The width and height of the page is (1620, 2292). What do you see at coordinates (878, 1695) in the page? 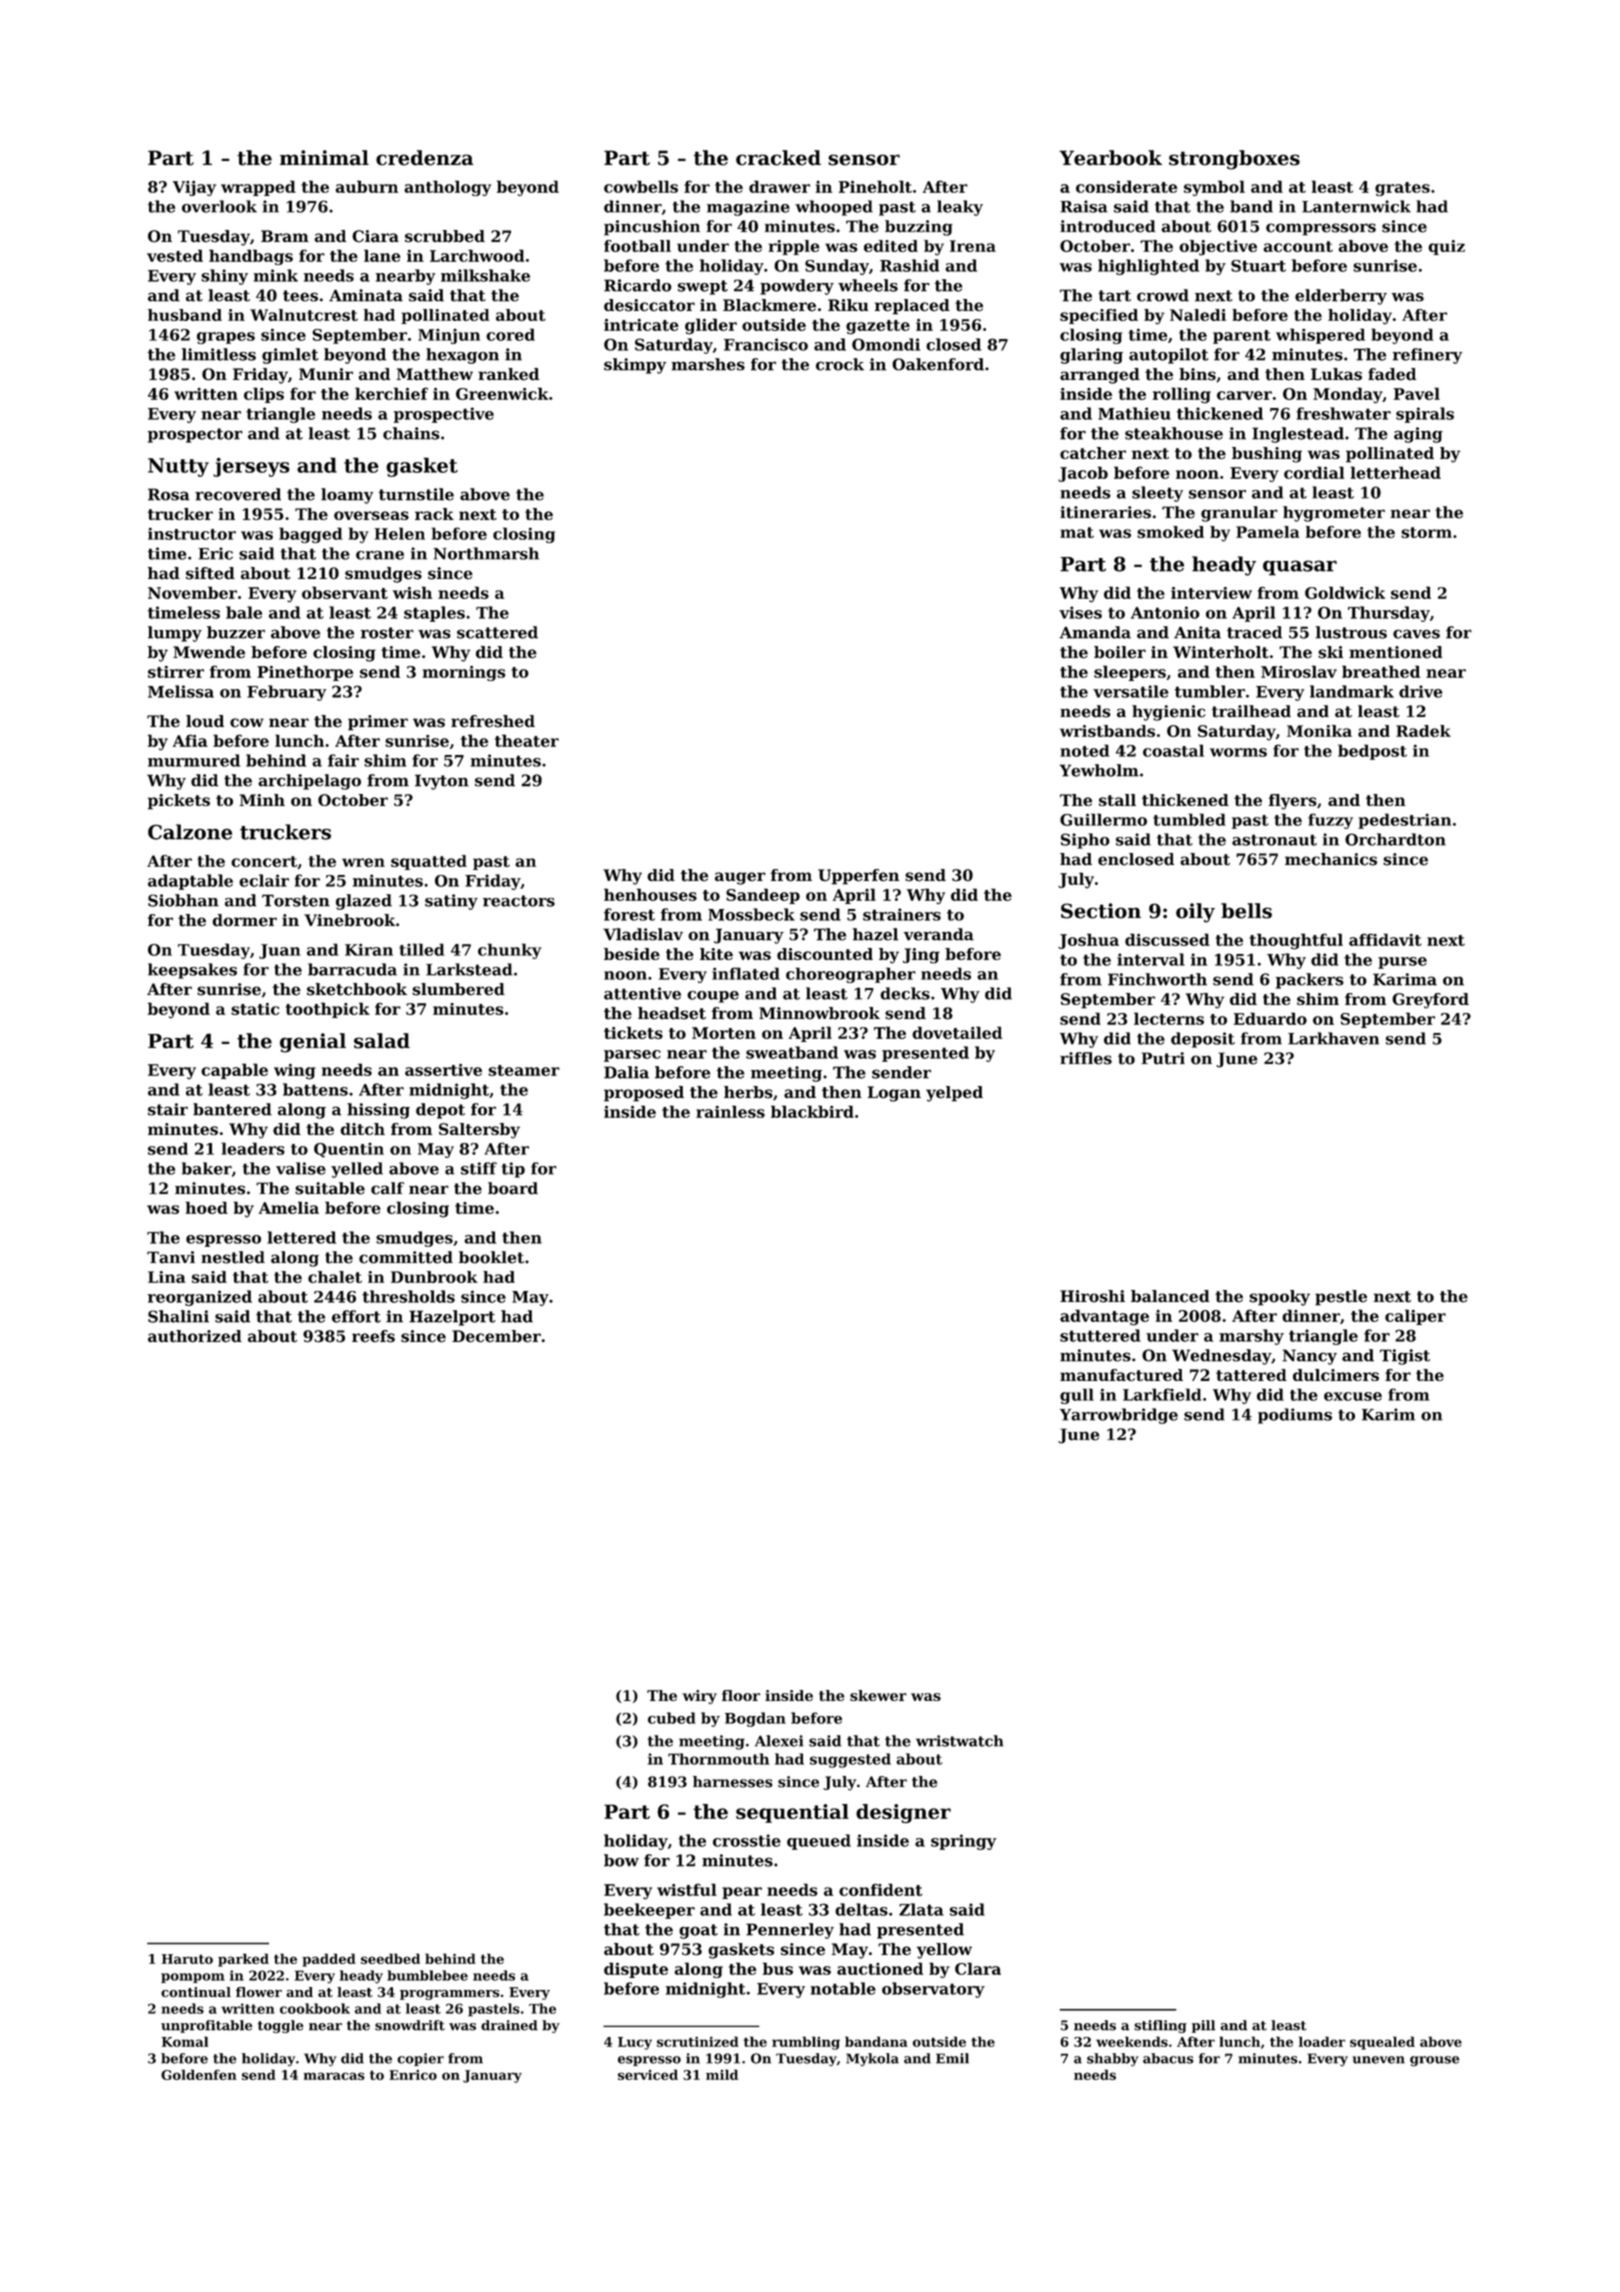
I see `skewer` at bounding box center [878, 1695].
